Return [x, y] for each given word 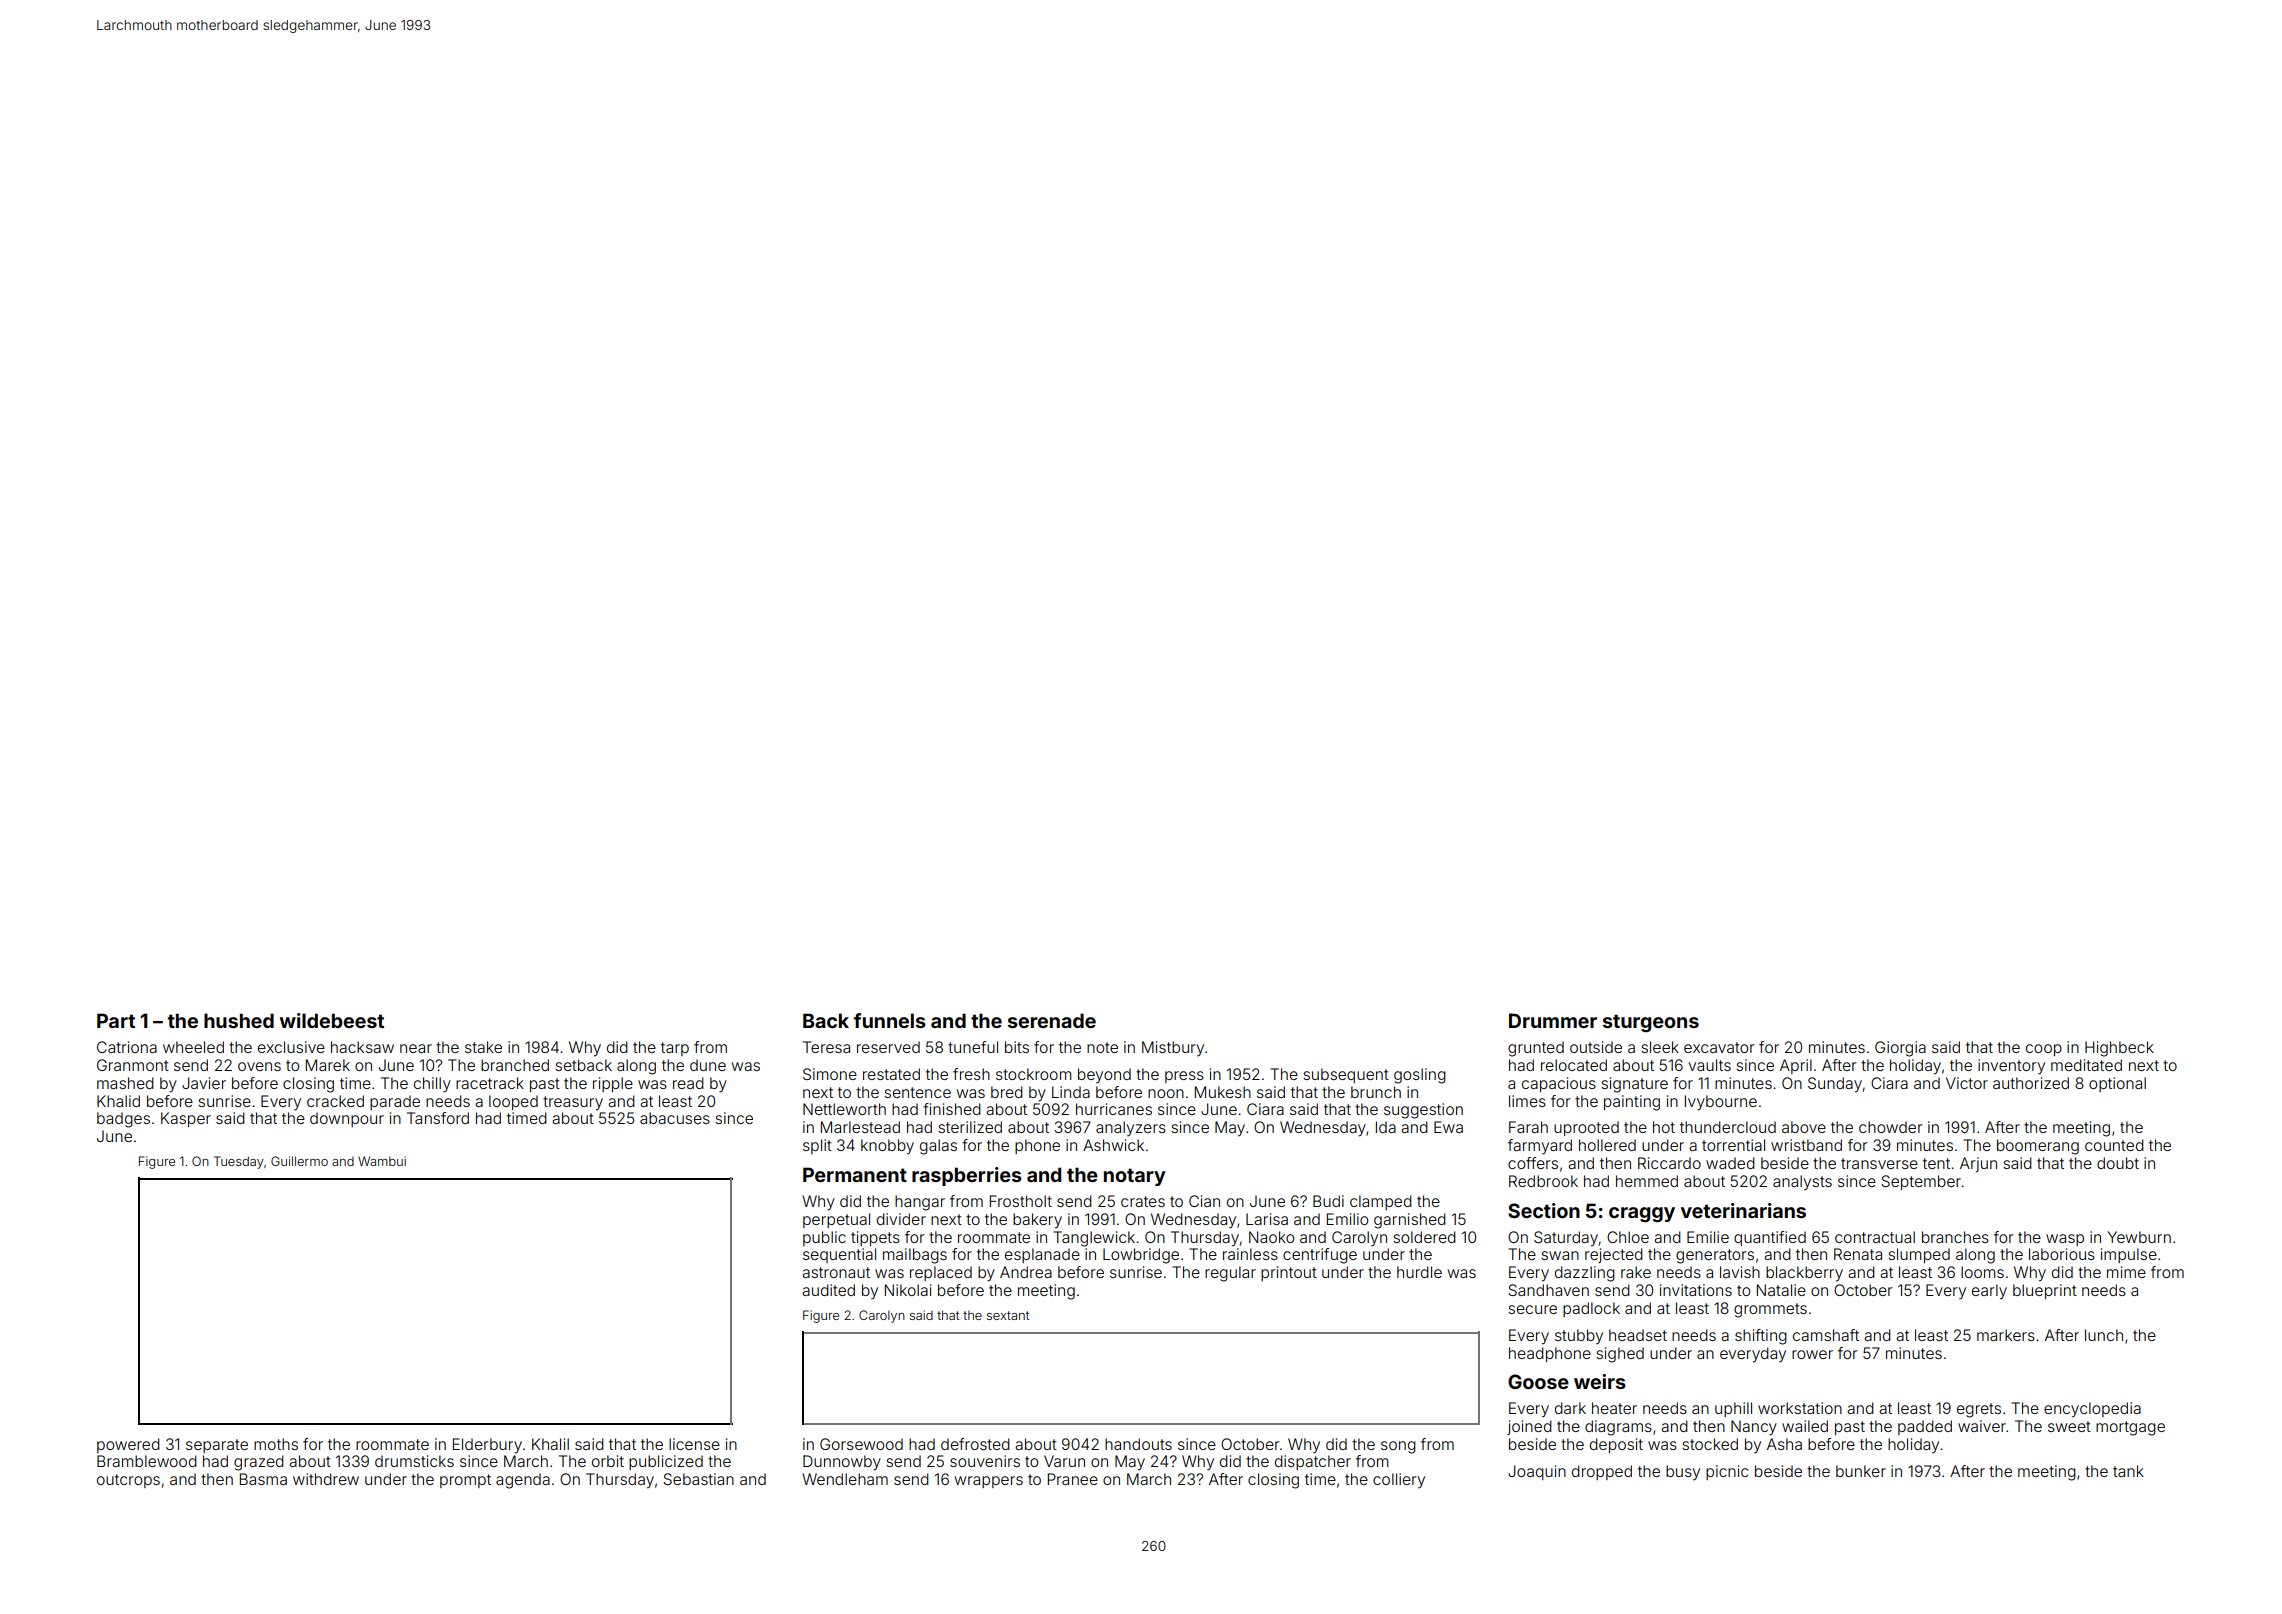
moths [276, 1444]
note [1102, 1047]
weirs [1600, 1381]
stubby [1579, 1336]
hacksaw [362, 1047]
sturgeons [1651, 1023]
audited [828, 1290]
